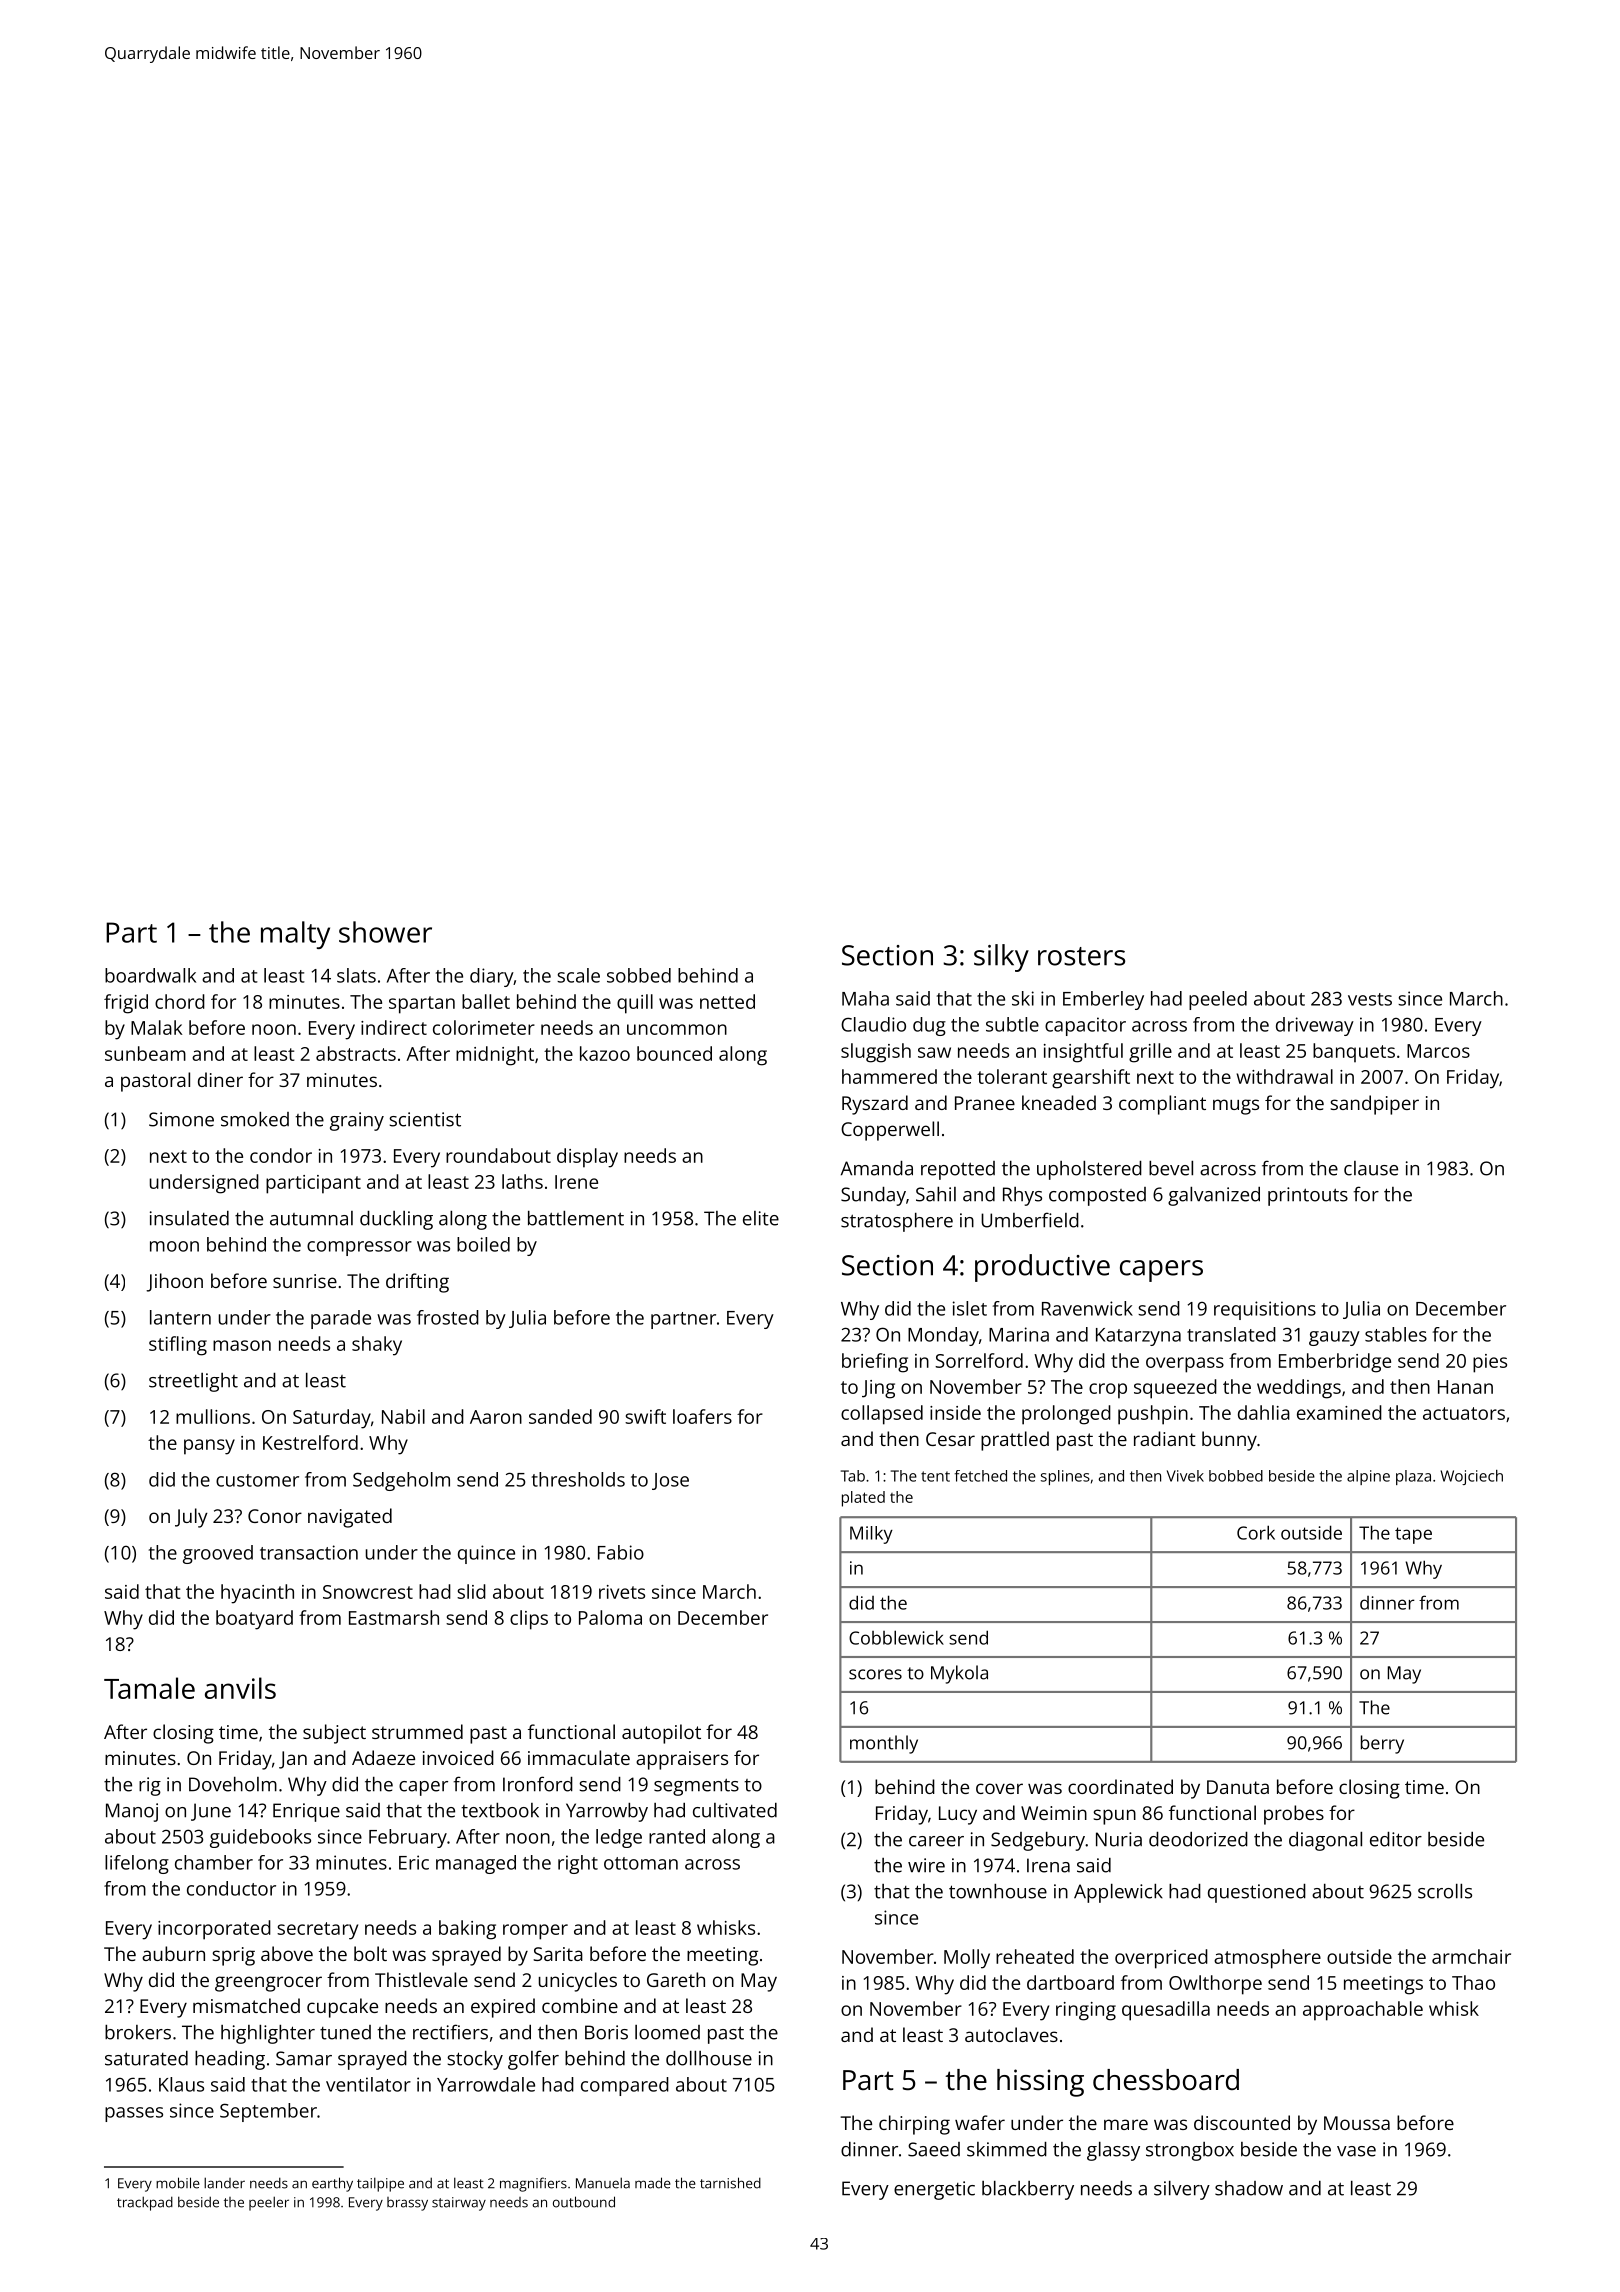  Describe the element at coordinates (761, 1218) in the screenshot. I see `elite` at that location.
